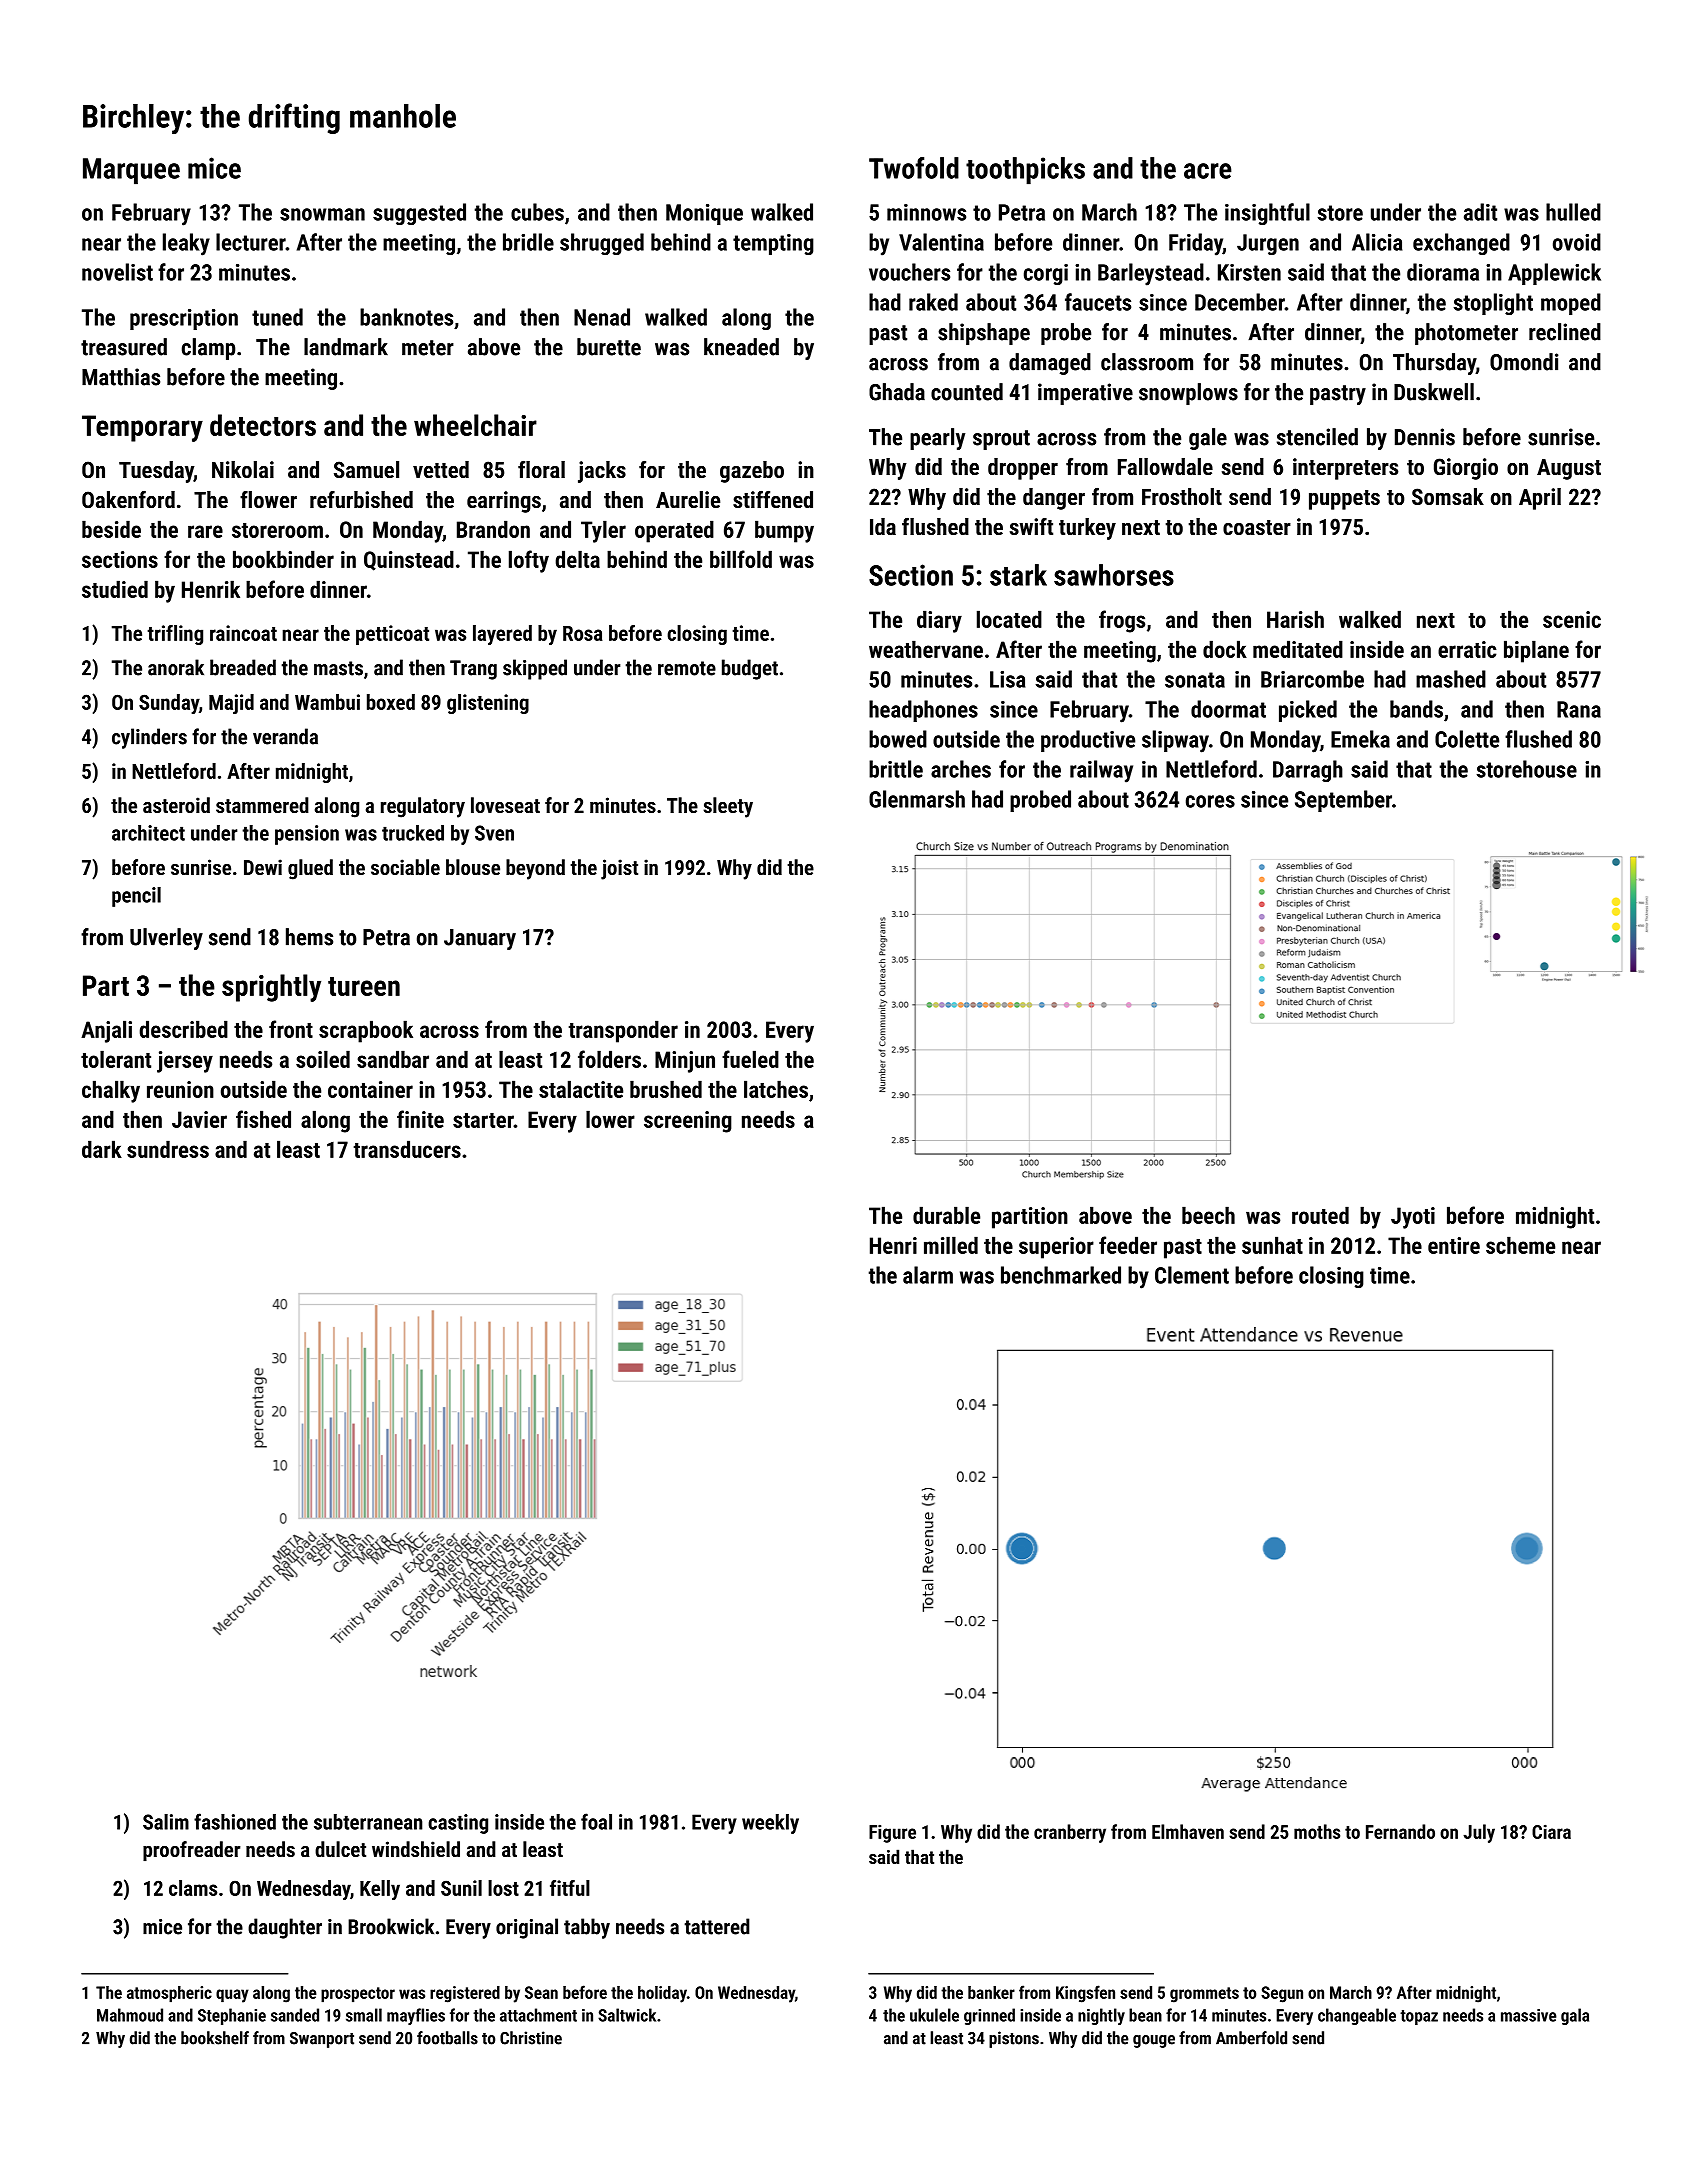  I want to click on Lisa, so click(1007, 679).
